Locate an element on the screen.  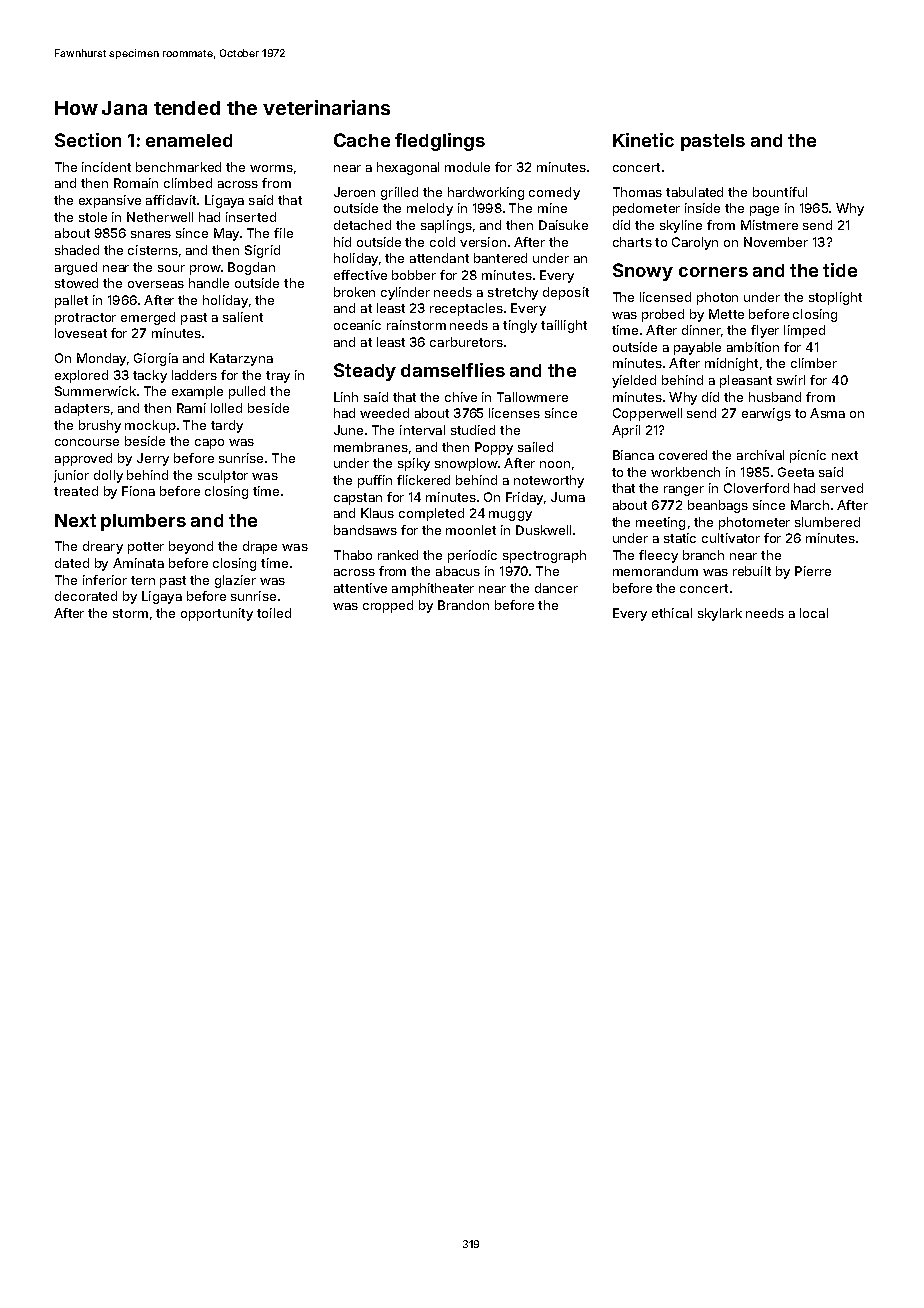
Kinetic is located at coordinates (643, 140).
